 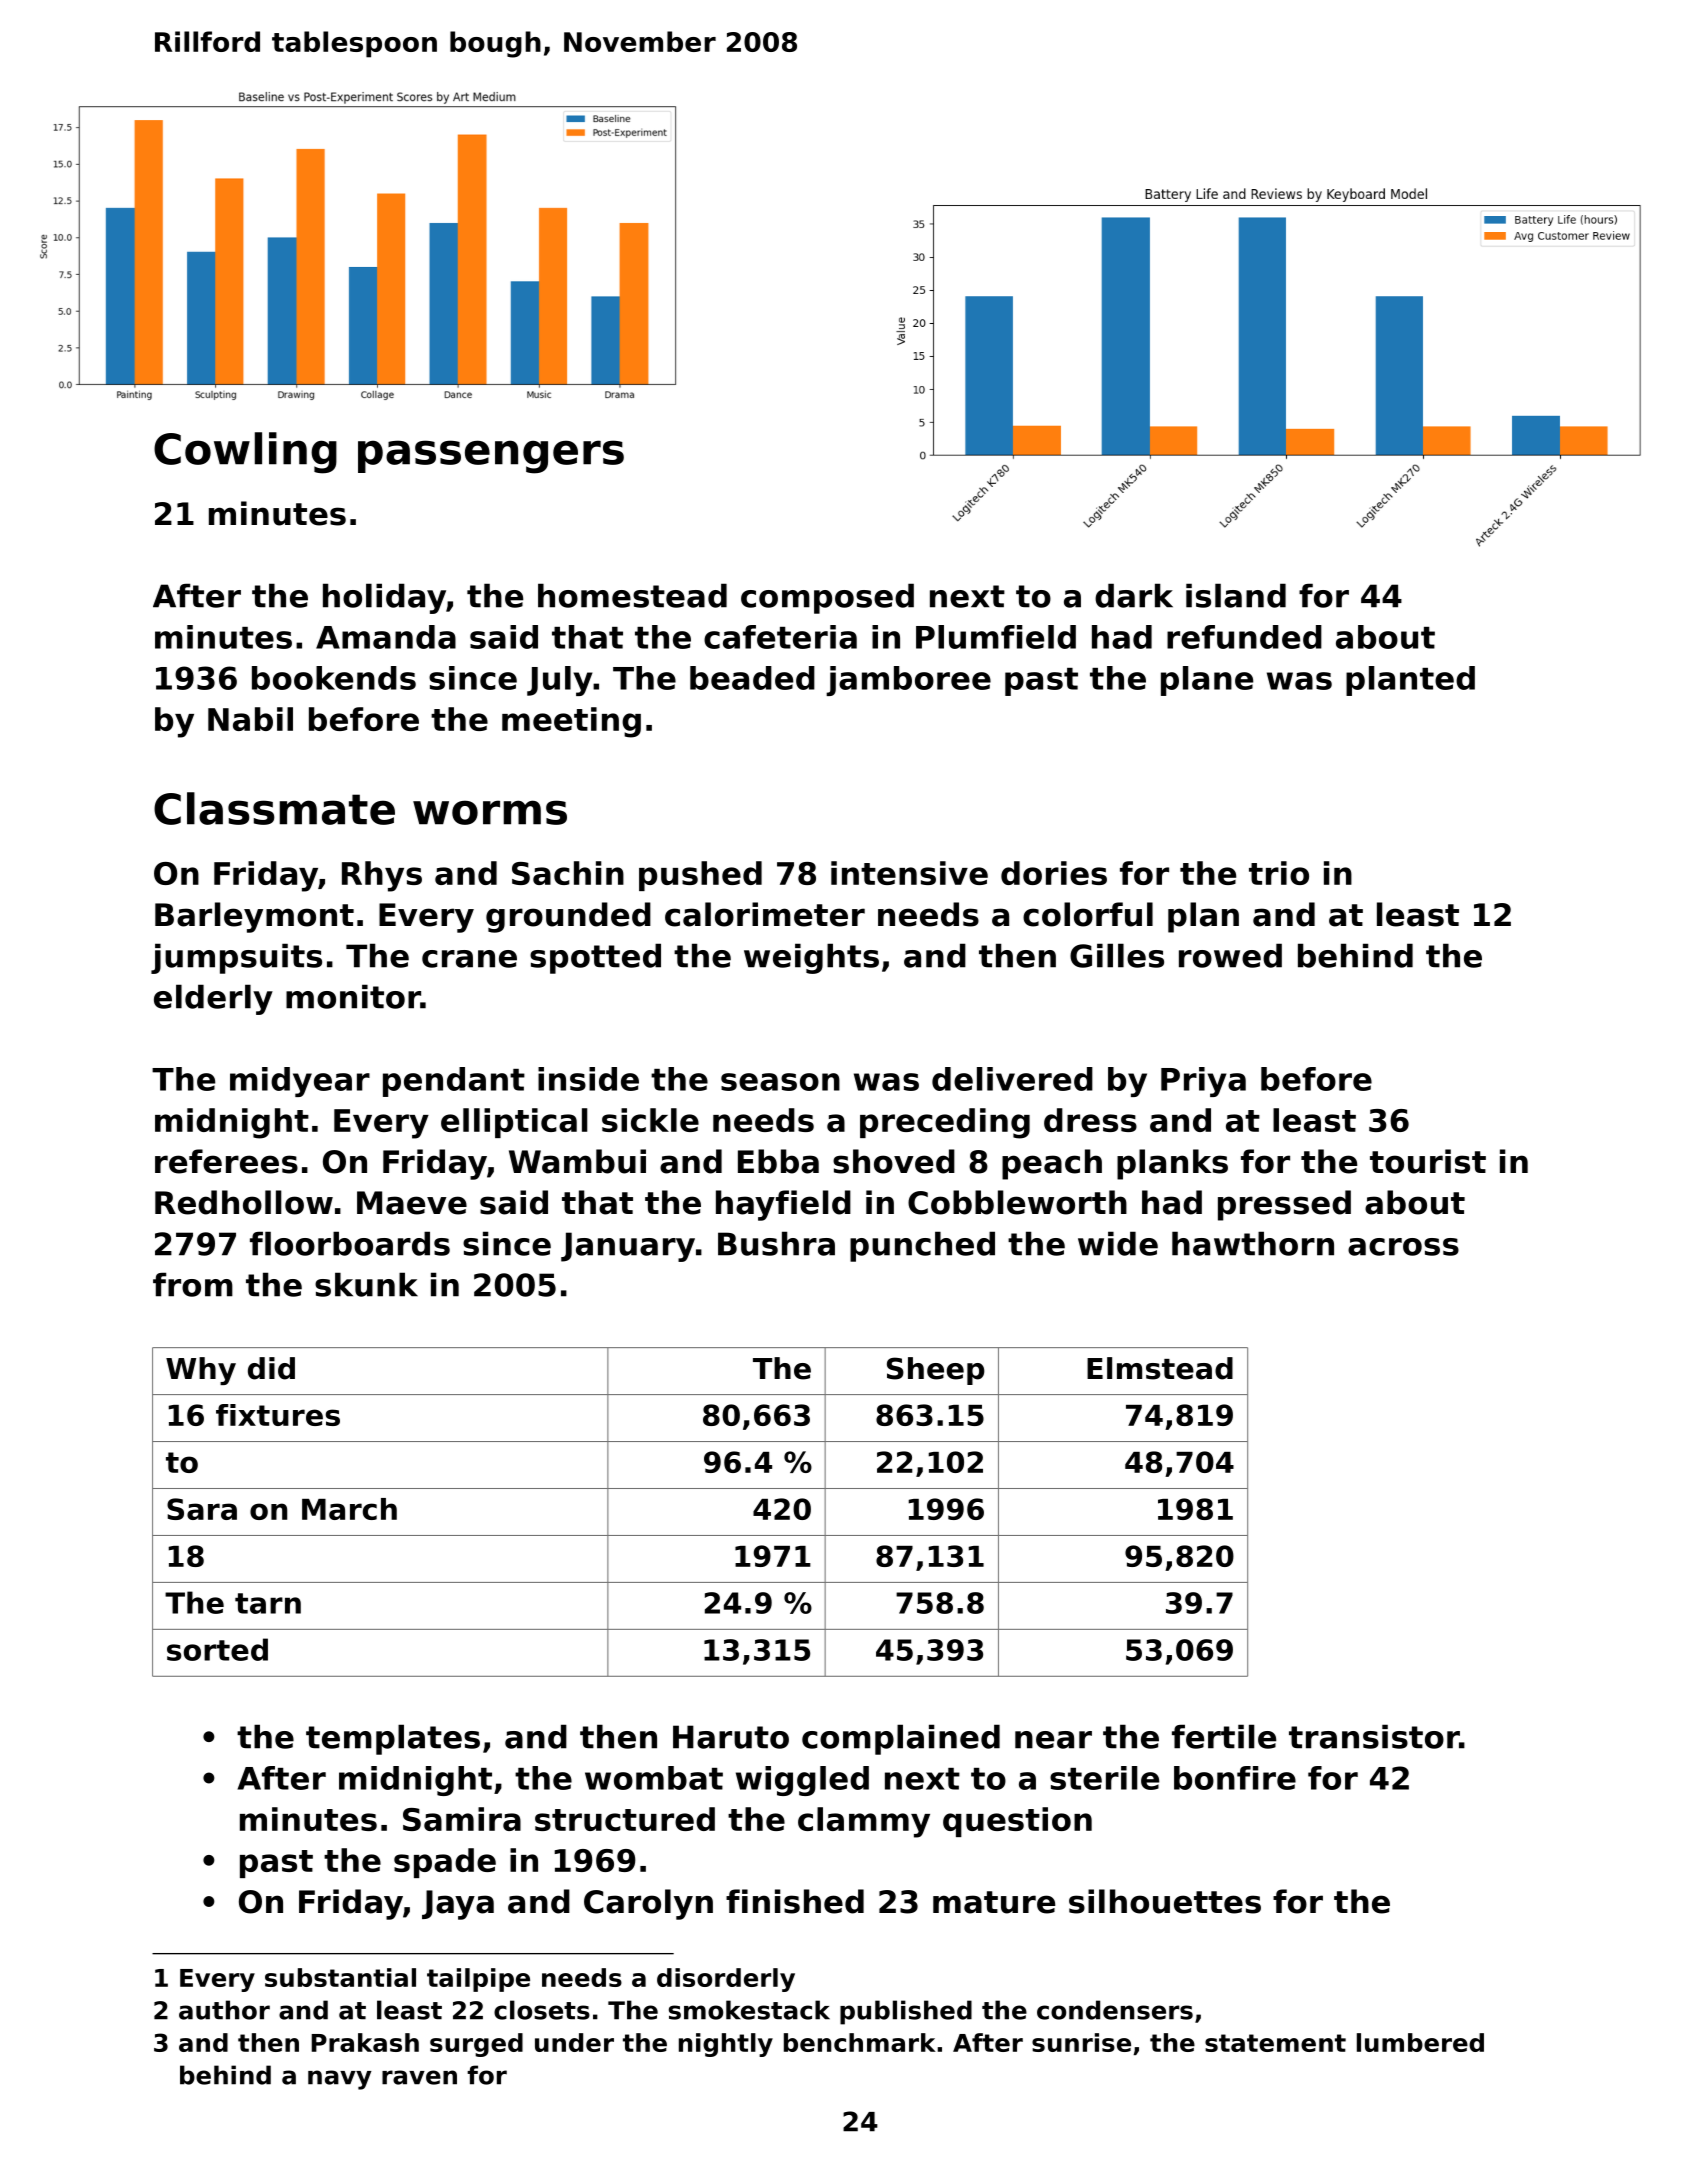 What do you see at coordinates (245, 453) in the document?
I see `Cowling` at bounding box center [245, 453].
